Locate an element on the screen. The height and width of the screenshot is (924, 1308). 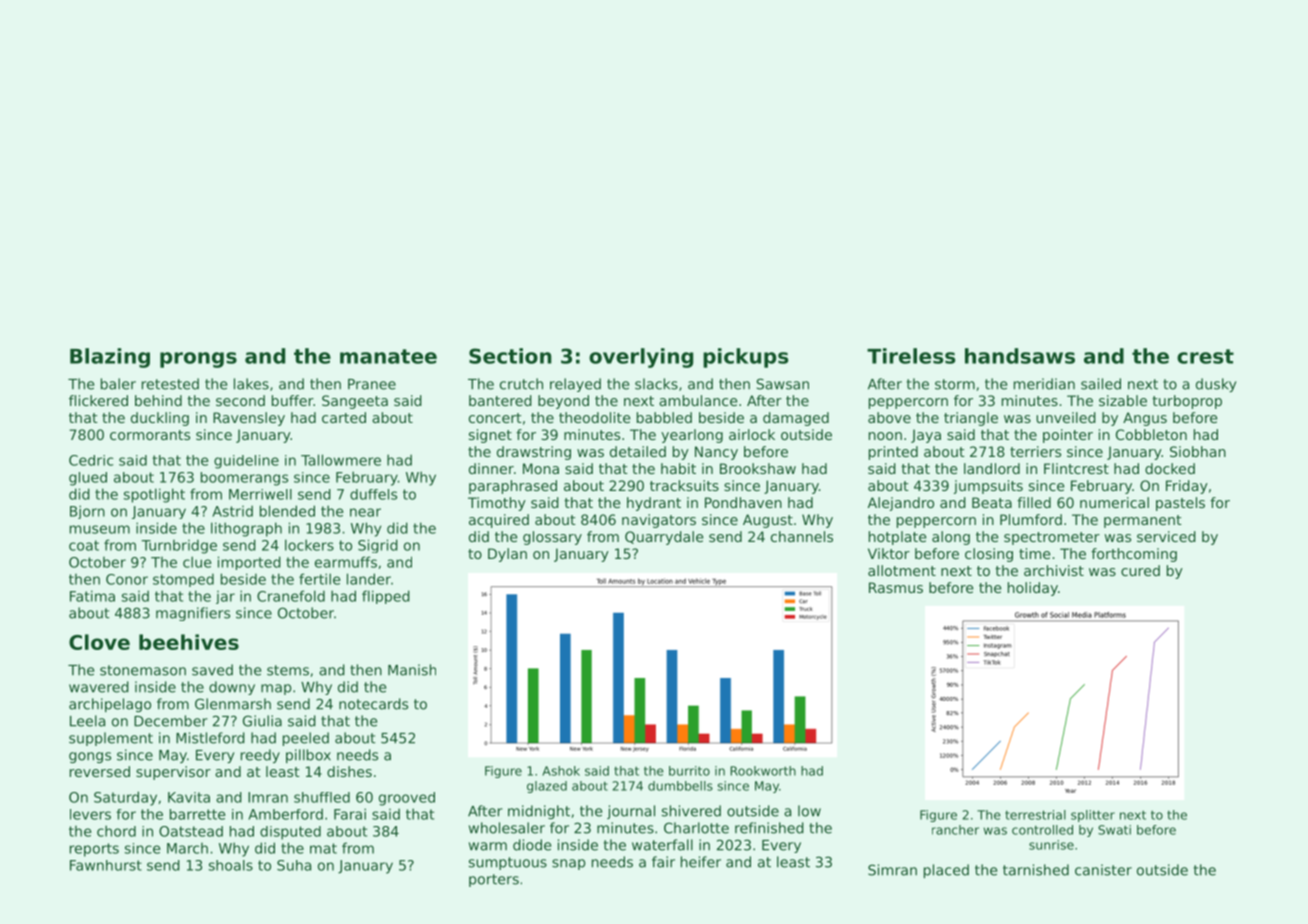
handsaws is located at coordinates (1020, 356).
